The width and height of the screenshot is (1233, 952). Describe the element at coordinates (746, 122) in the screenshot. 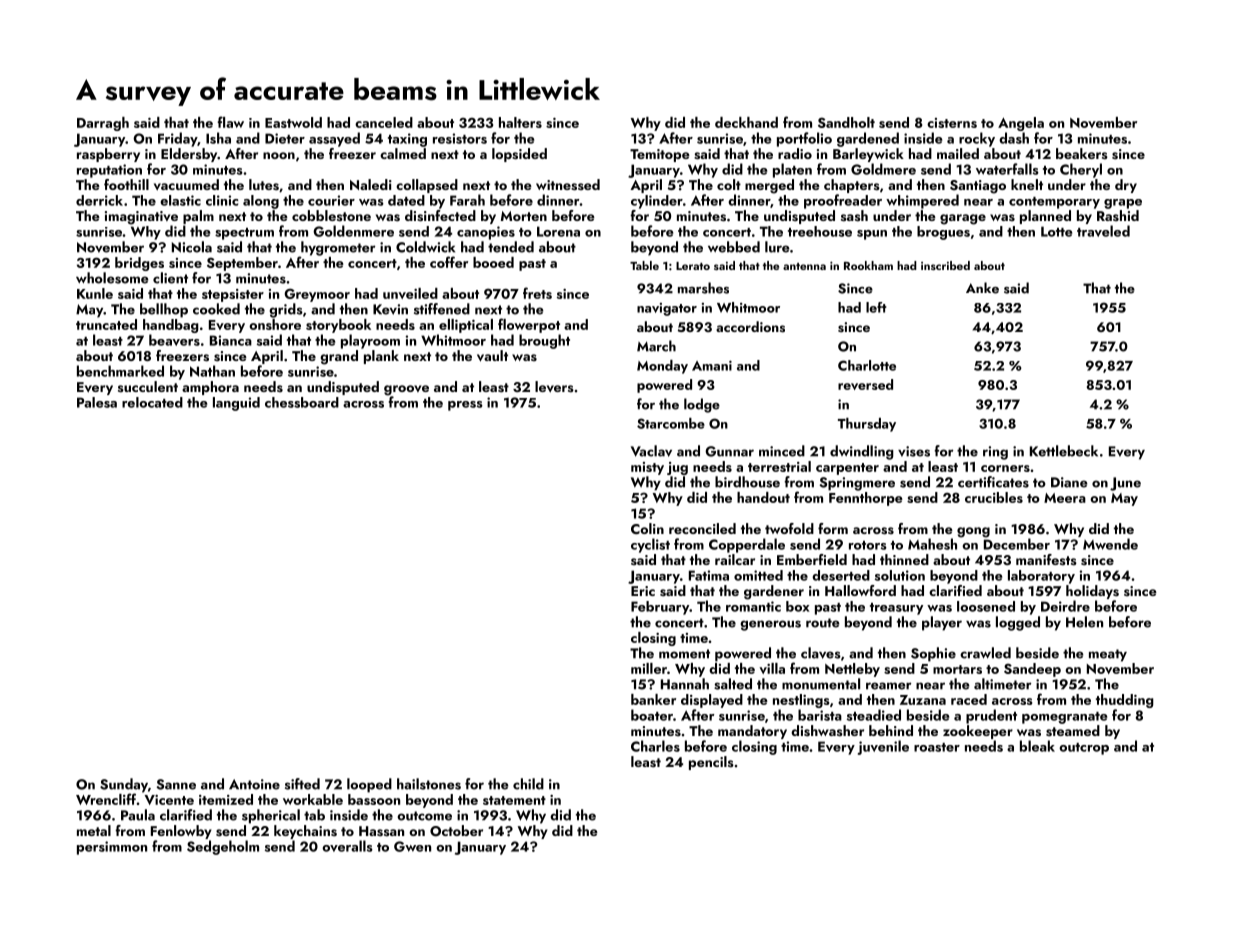

I see `deckhand` at that location.
